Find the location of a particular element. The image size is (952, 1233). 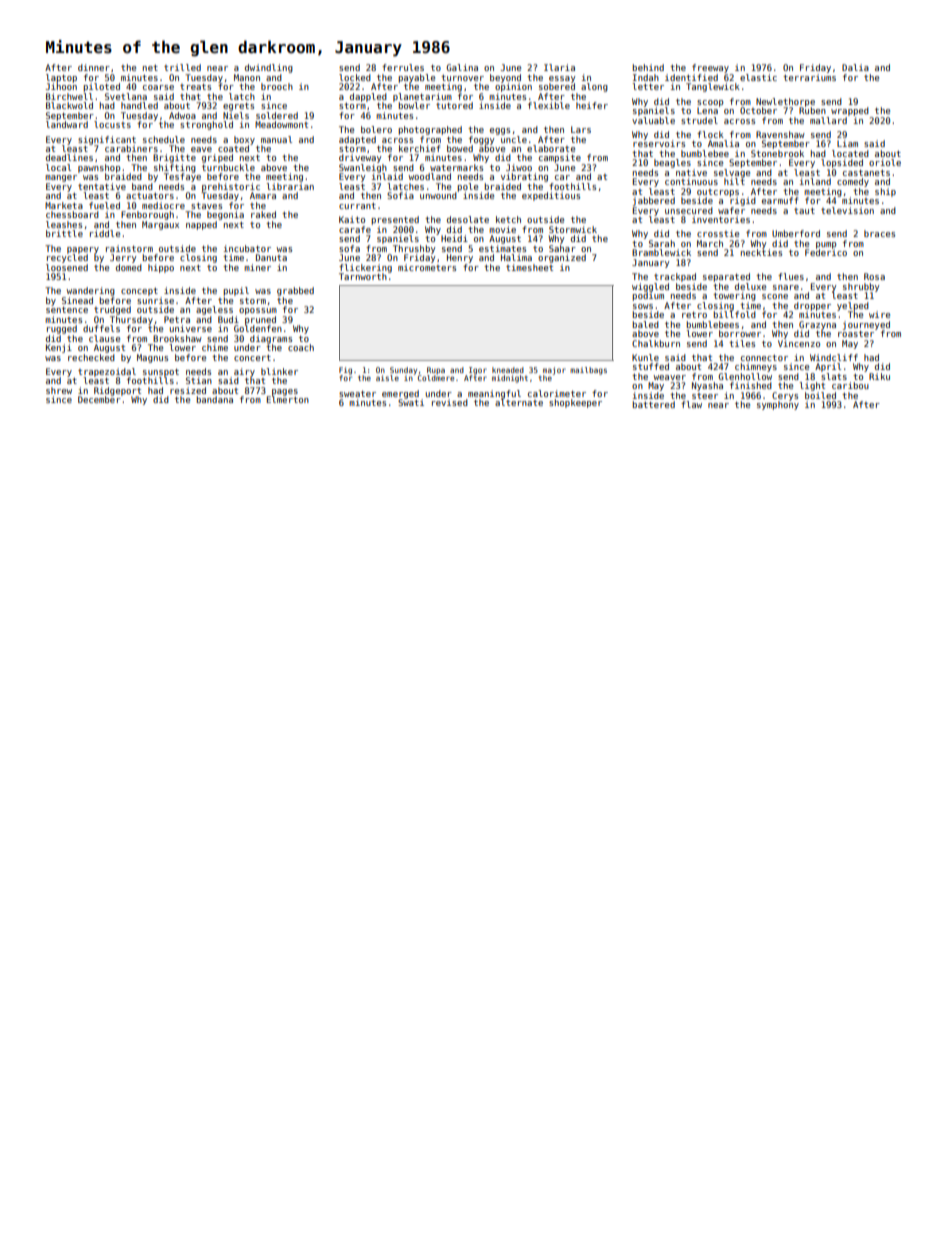

Amara is located at coordinates (263, 195).
